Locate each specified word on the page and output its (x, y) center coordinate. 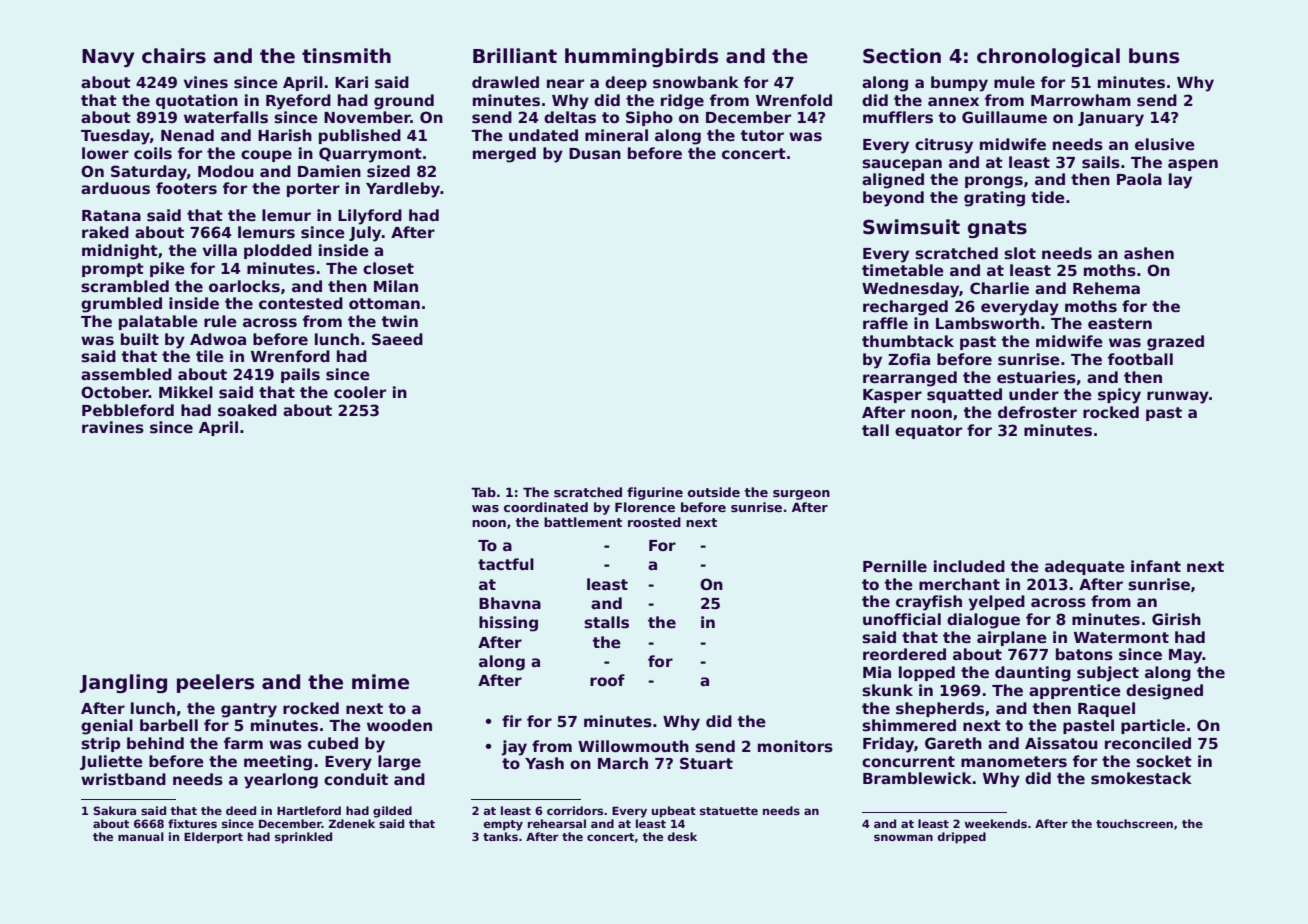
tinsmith (346, 56)
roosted (654, 522)
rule (220, 321)
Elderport (213, 838)
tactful (506, 564)
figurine (655, 493)
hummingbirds (641, 57)
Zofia (909, 359)
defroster (1037, 412)
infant (1156, 566)
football (1140, 359)
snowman (903, 837)
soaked (247, 410)
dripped (962, 838)
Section (902, 56)
